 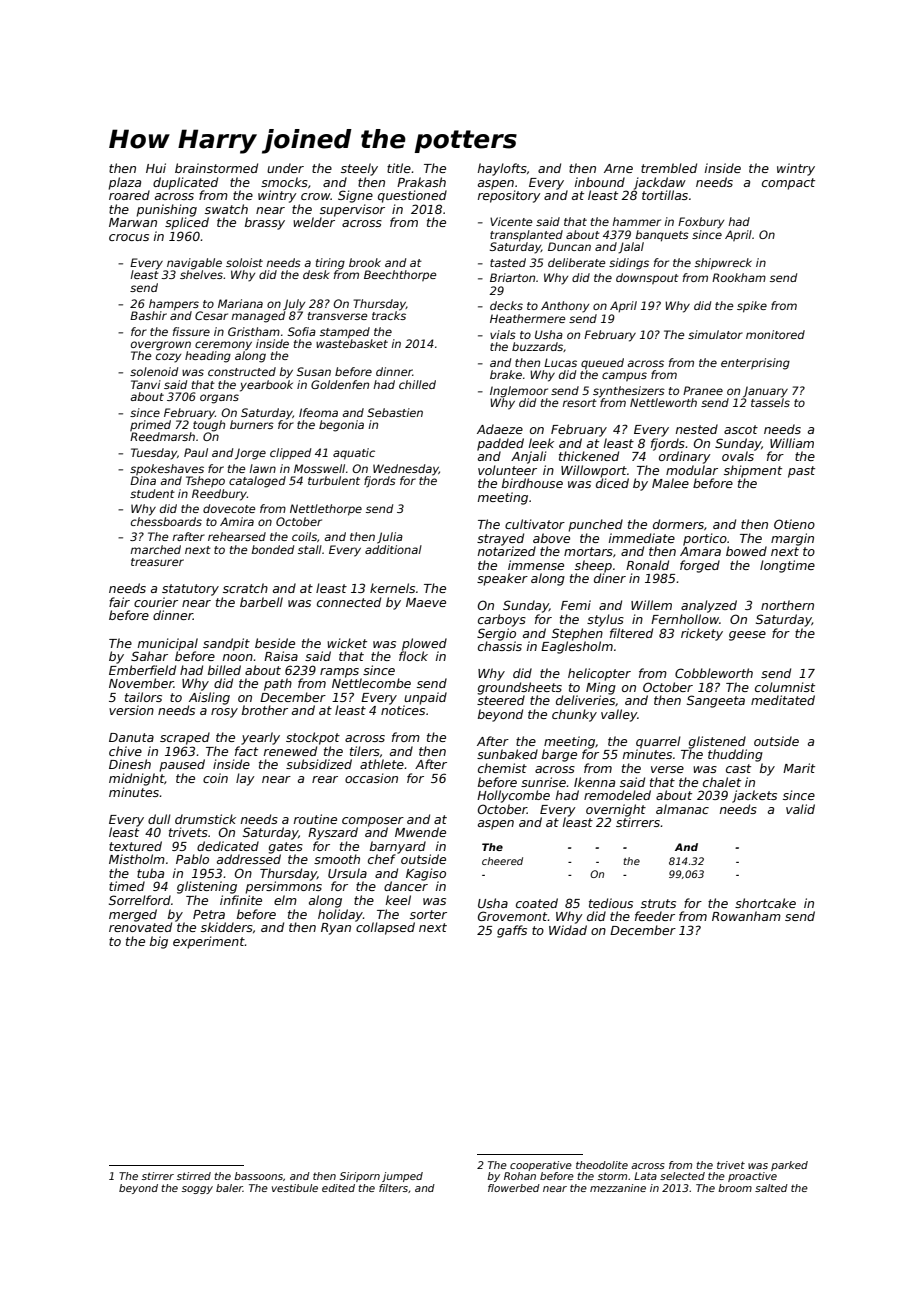 I want to click on baler, so click(x=229, y=1188).
